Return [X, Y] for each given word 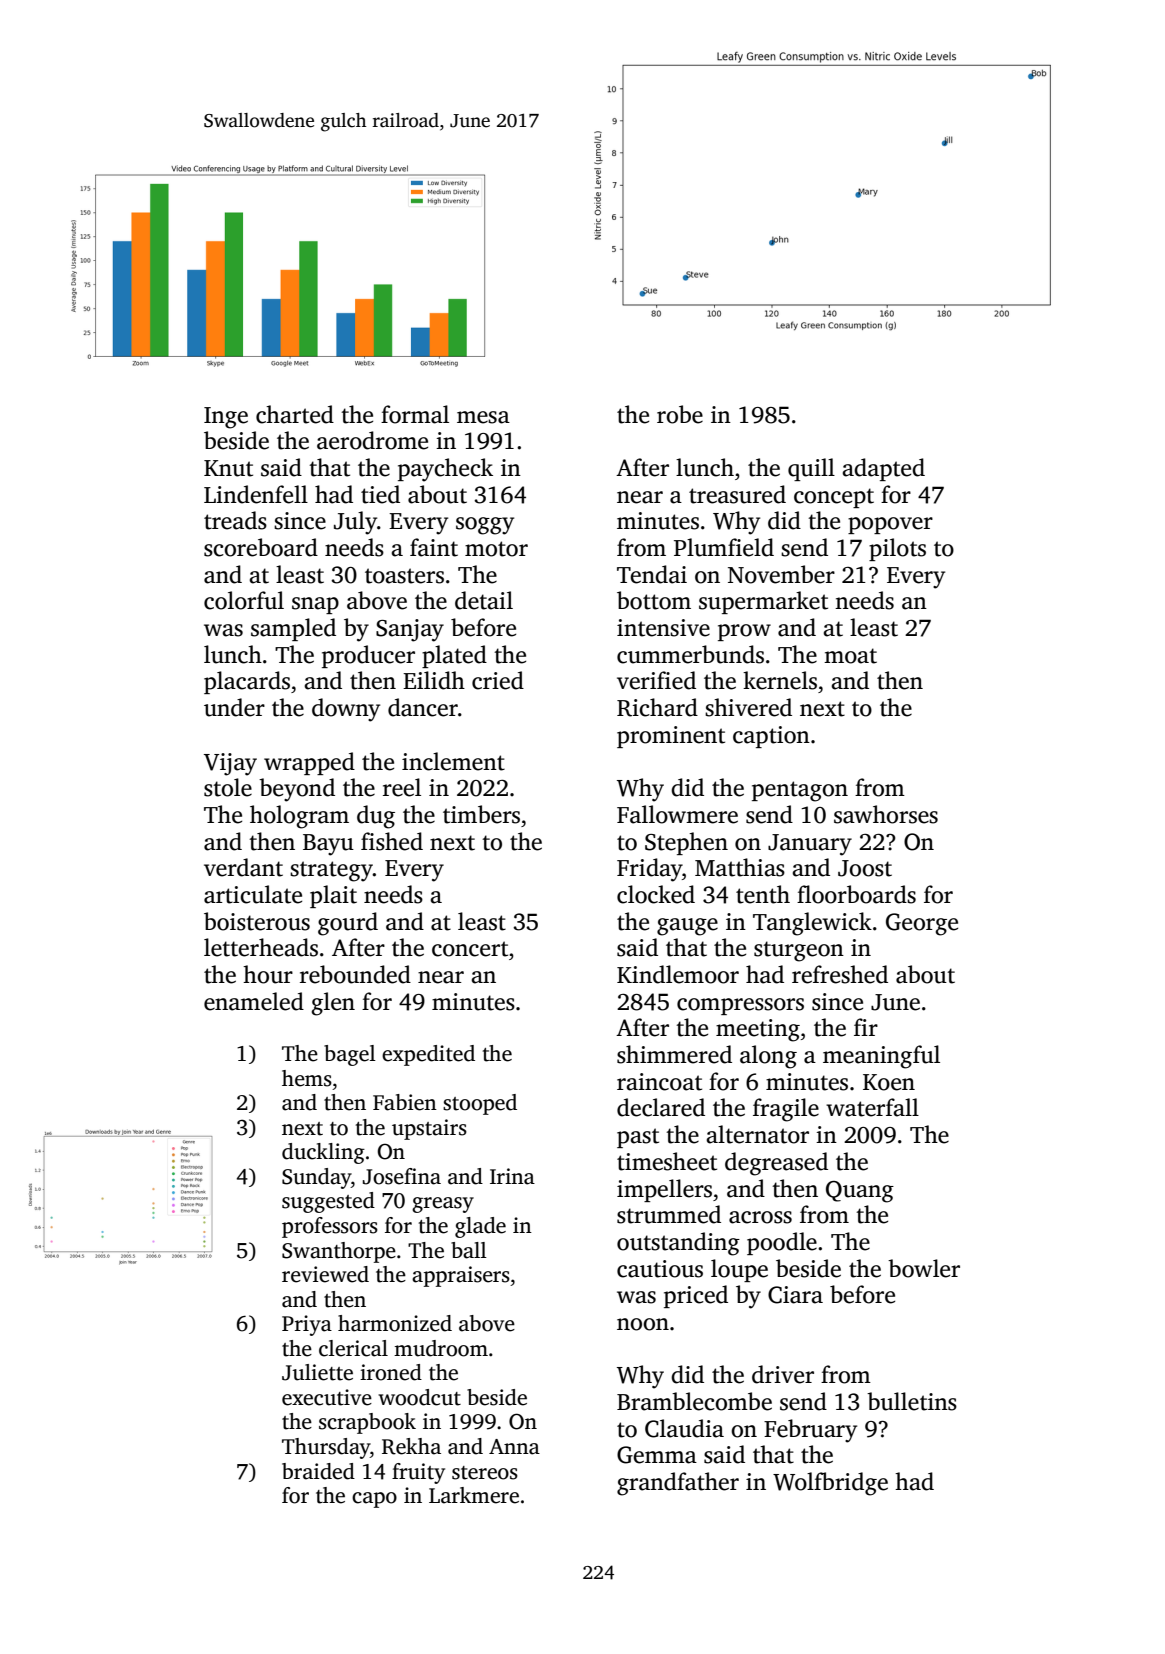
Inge [226, 418]
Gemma [657, 1455]
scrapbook [367, 1423]
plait [333, 896]
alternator [757, 1134]
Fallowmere [677, 814]
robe [680, 414]
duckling [323, 1153]
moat [850, 656]
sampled [293, 629]
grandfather [678, 1484]
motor [496, 549]
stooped [480, 1104]
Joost [865, 868]
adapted [883, 469]
